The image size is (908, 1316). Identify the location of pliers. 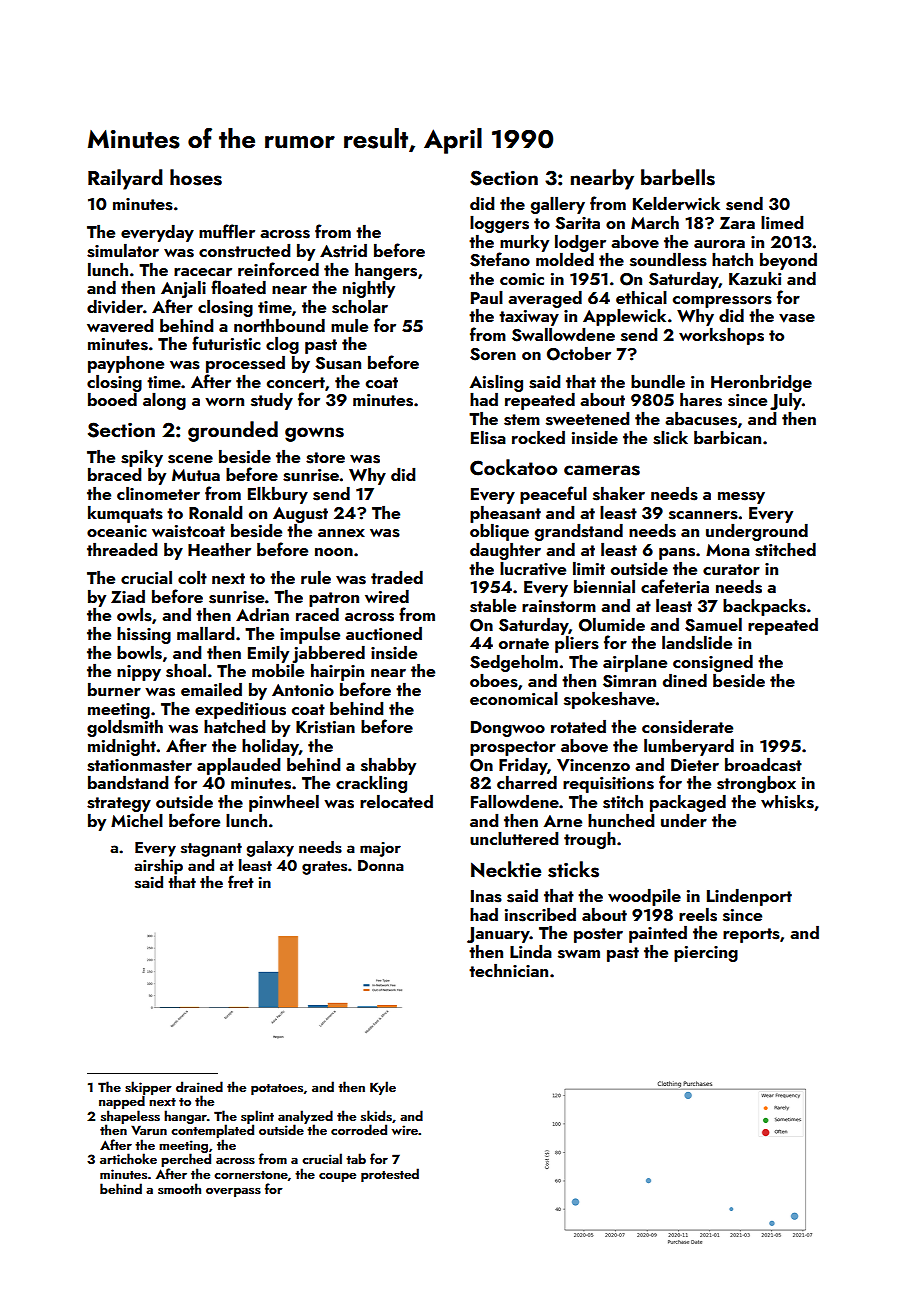
(577, 644).
